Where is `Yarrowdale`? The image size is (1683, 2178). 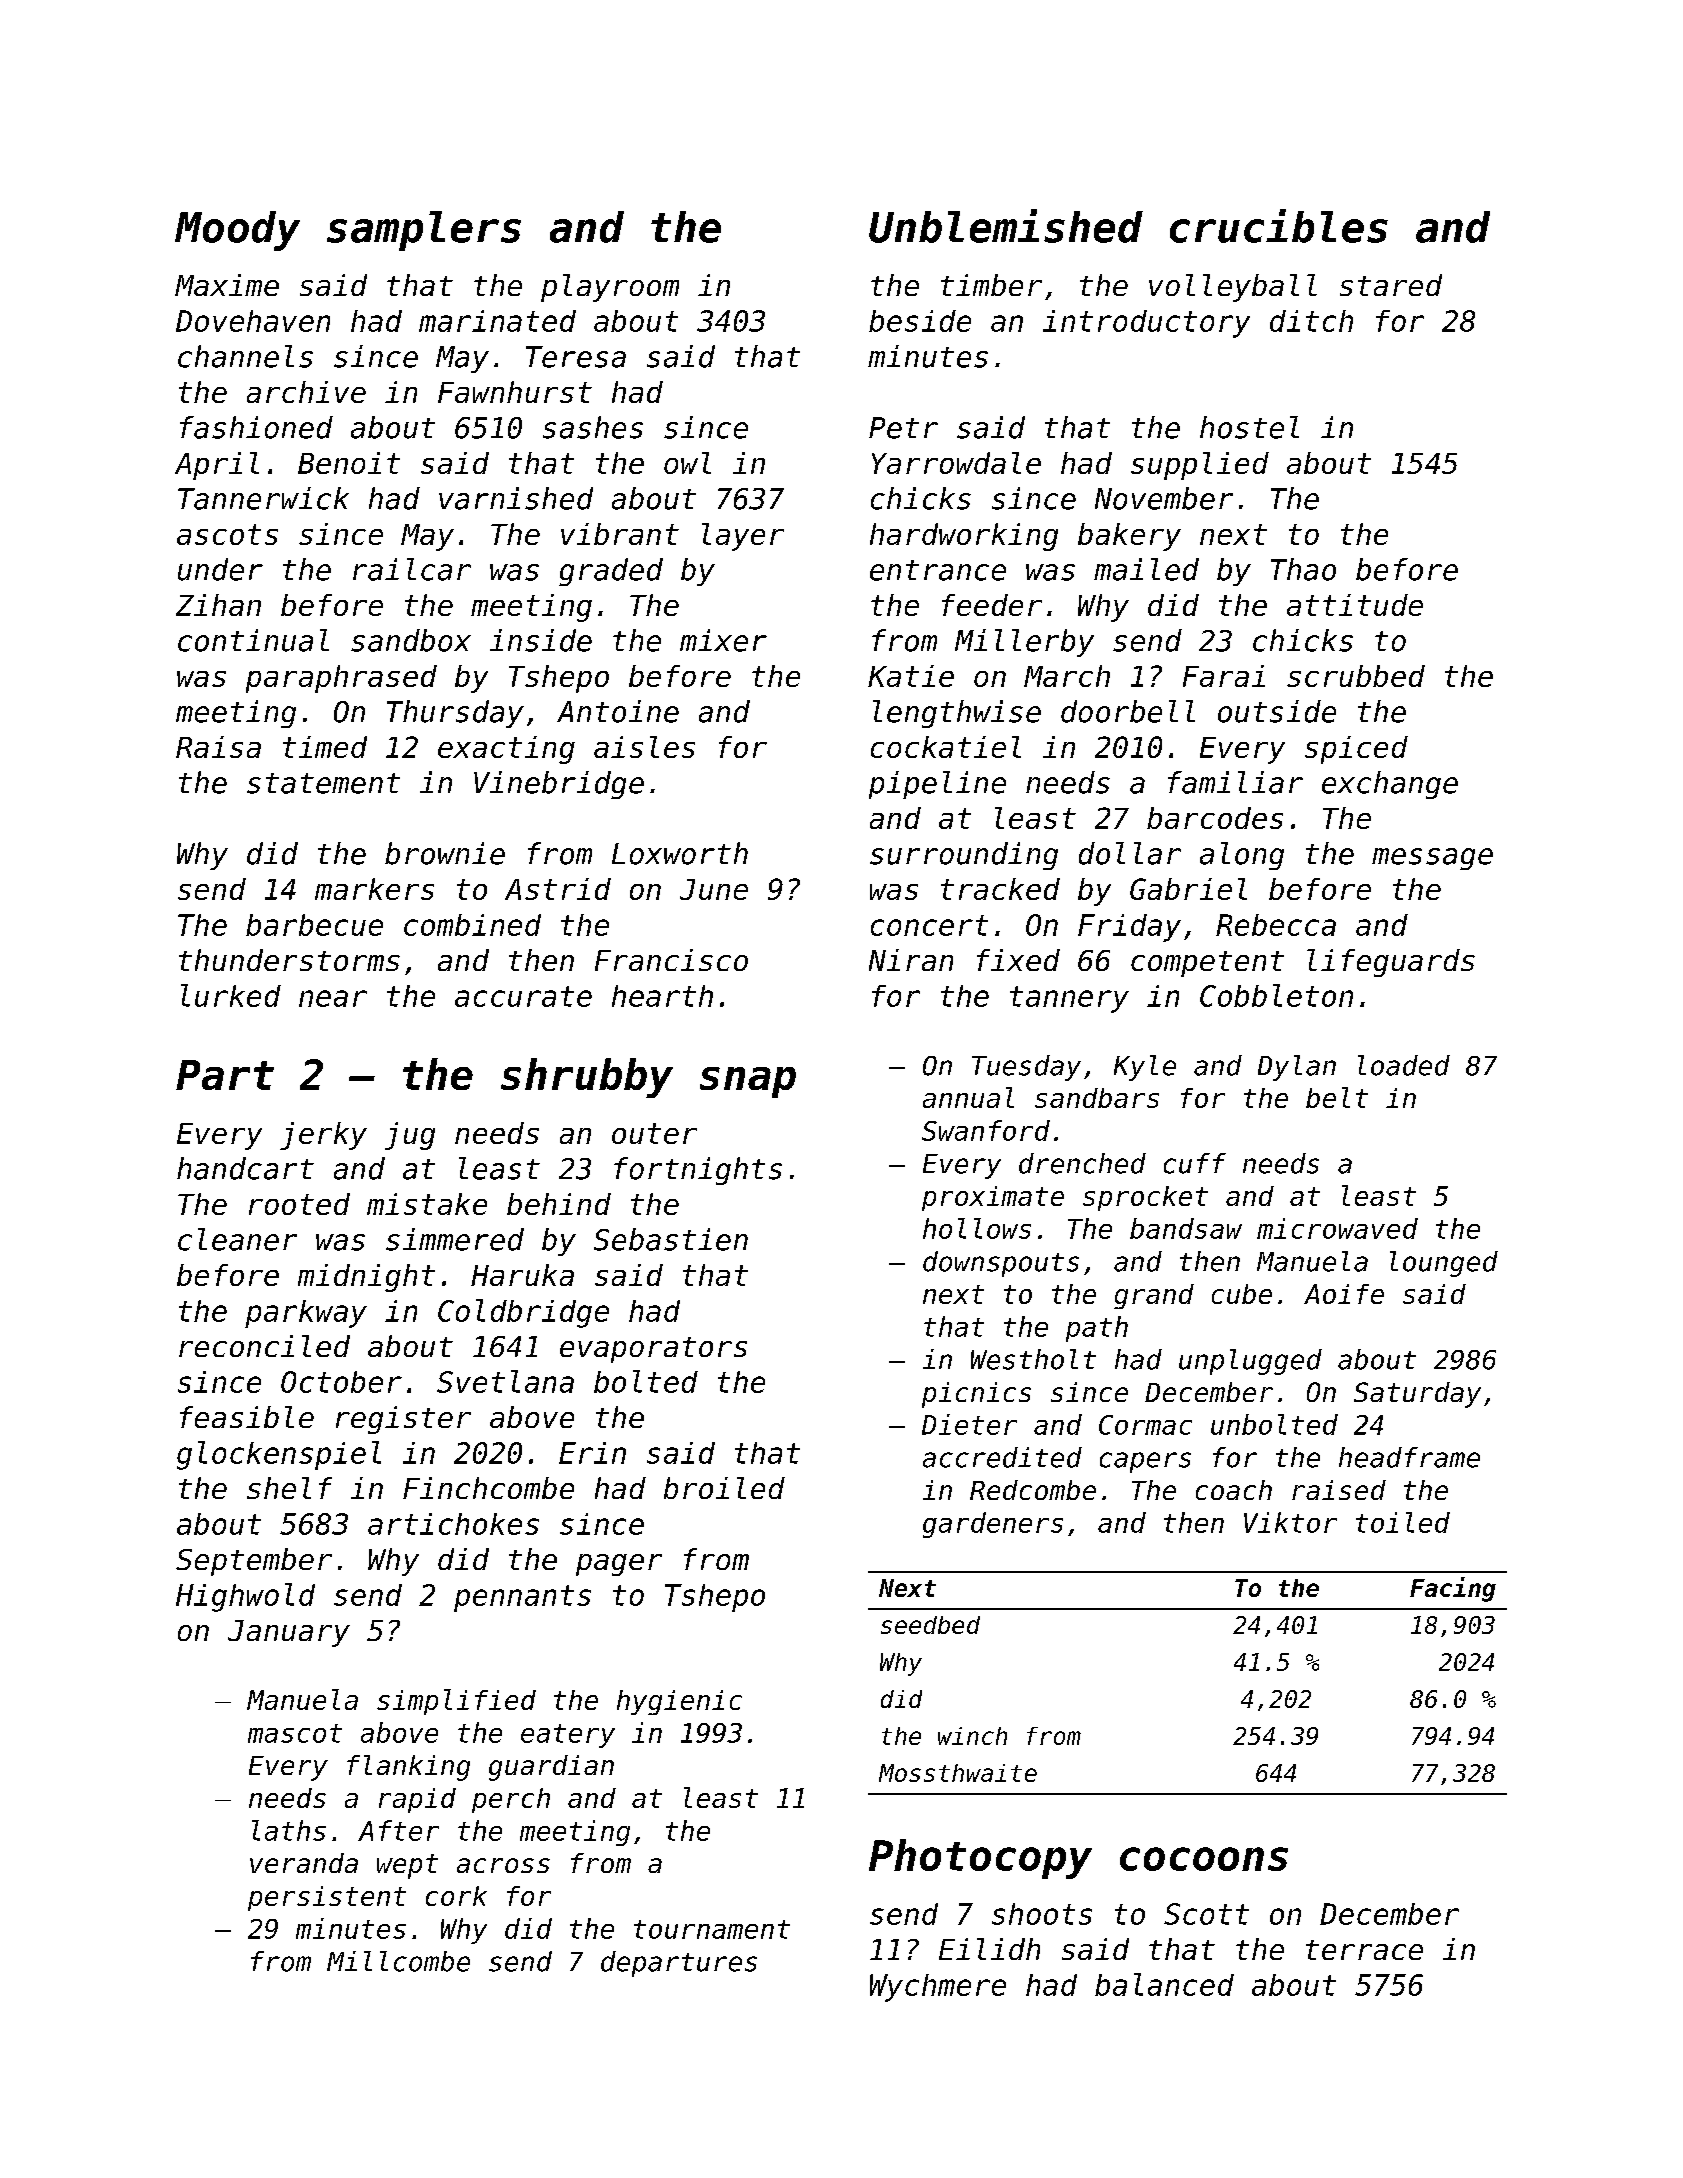 Yarrowdale is located at coordinates (956, 463).
